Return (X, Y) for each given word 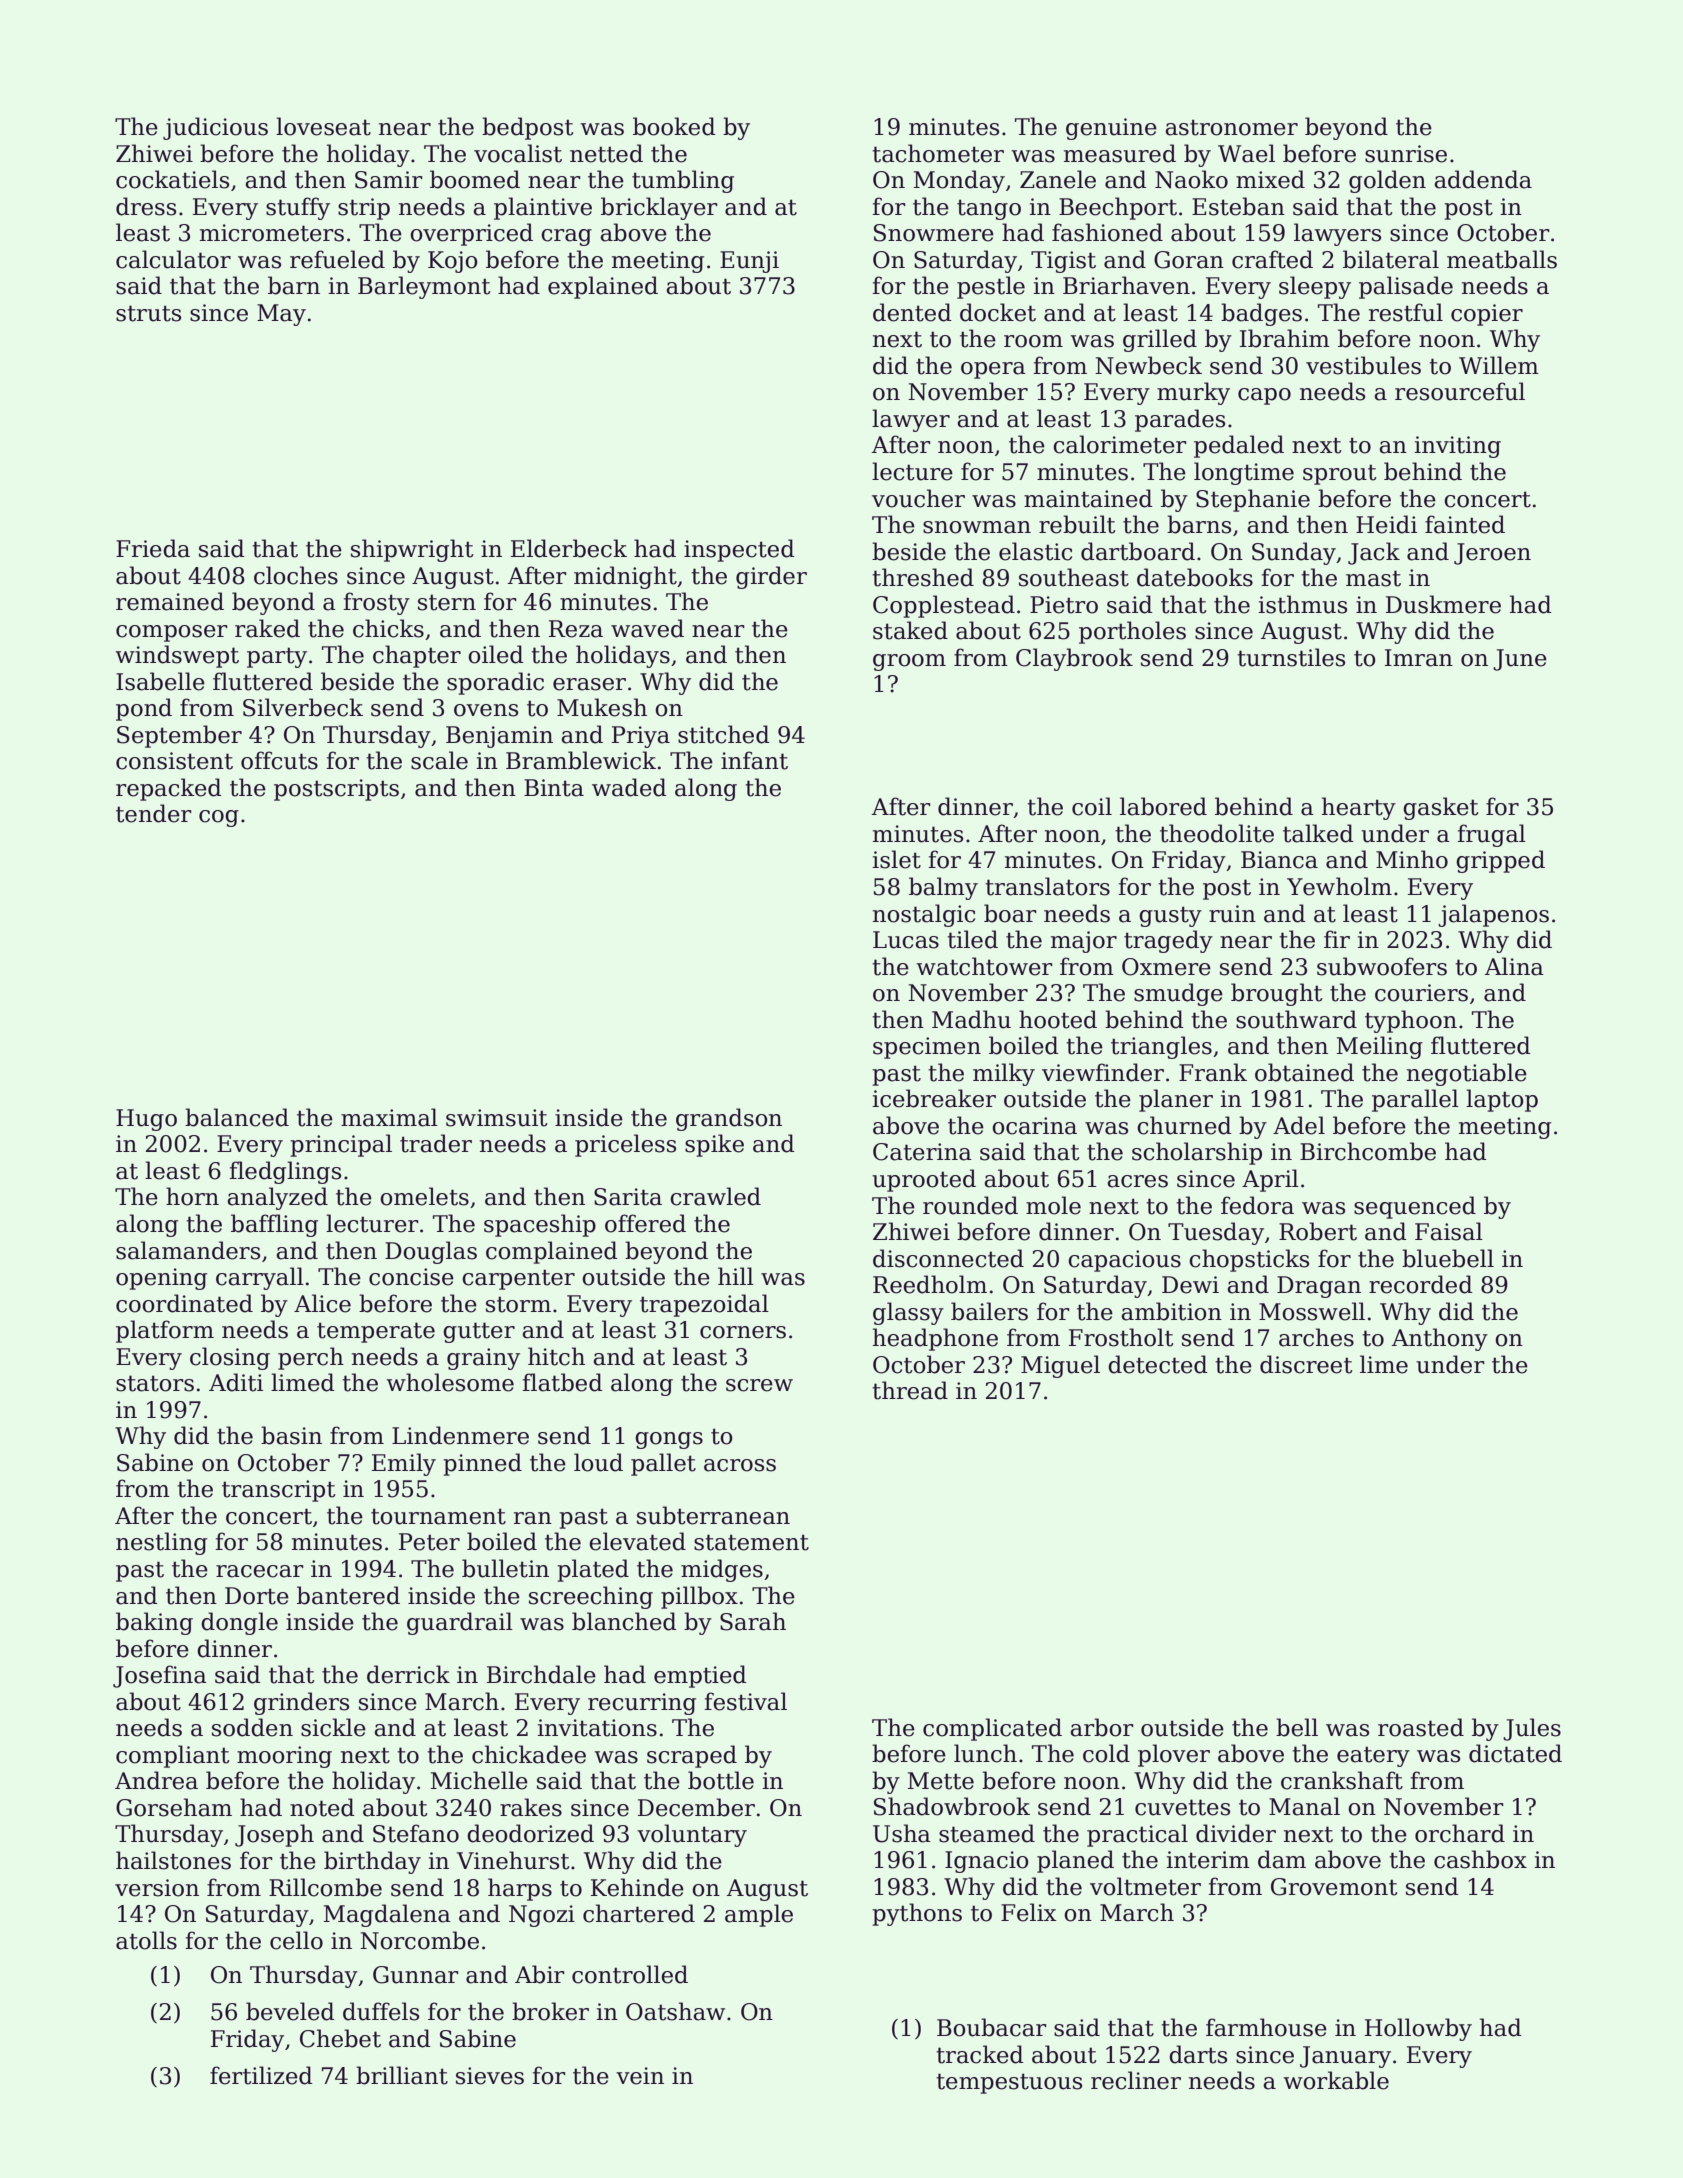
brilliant (402, 2075)
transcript (279, 1491)
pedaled (1239, 446)
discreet (1306, 1364)
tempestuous (1009, 2083)
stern (447, 602)
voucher (918, 498)
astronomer (1231, 127)
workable (1336, 2080)
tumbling (683, 181)
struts (148, 313)
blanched (624, 1621)
